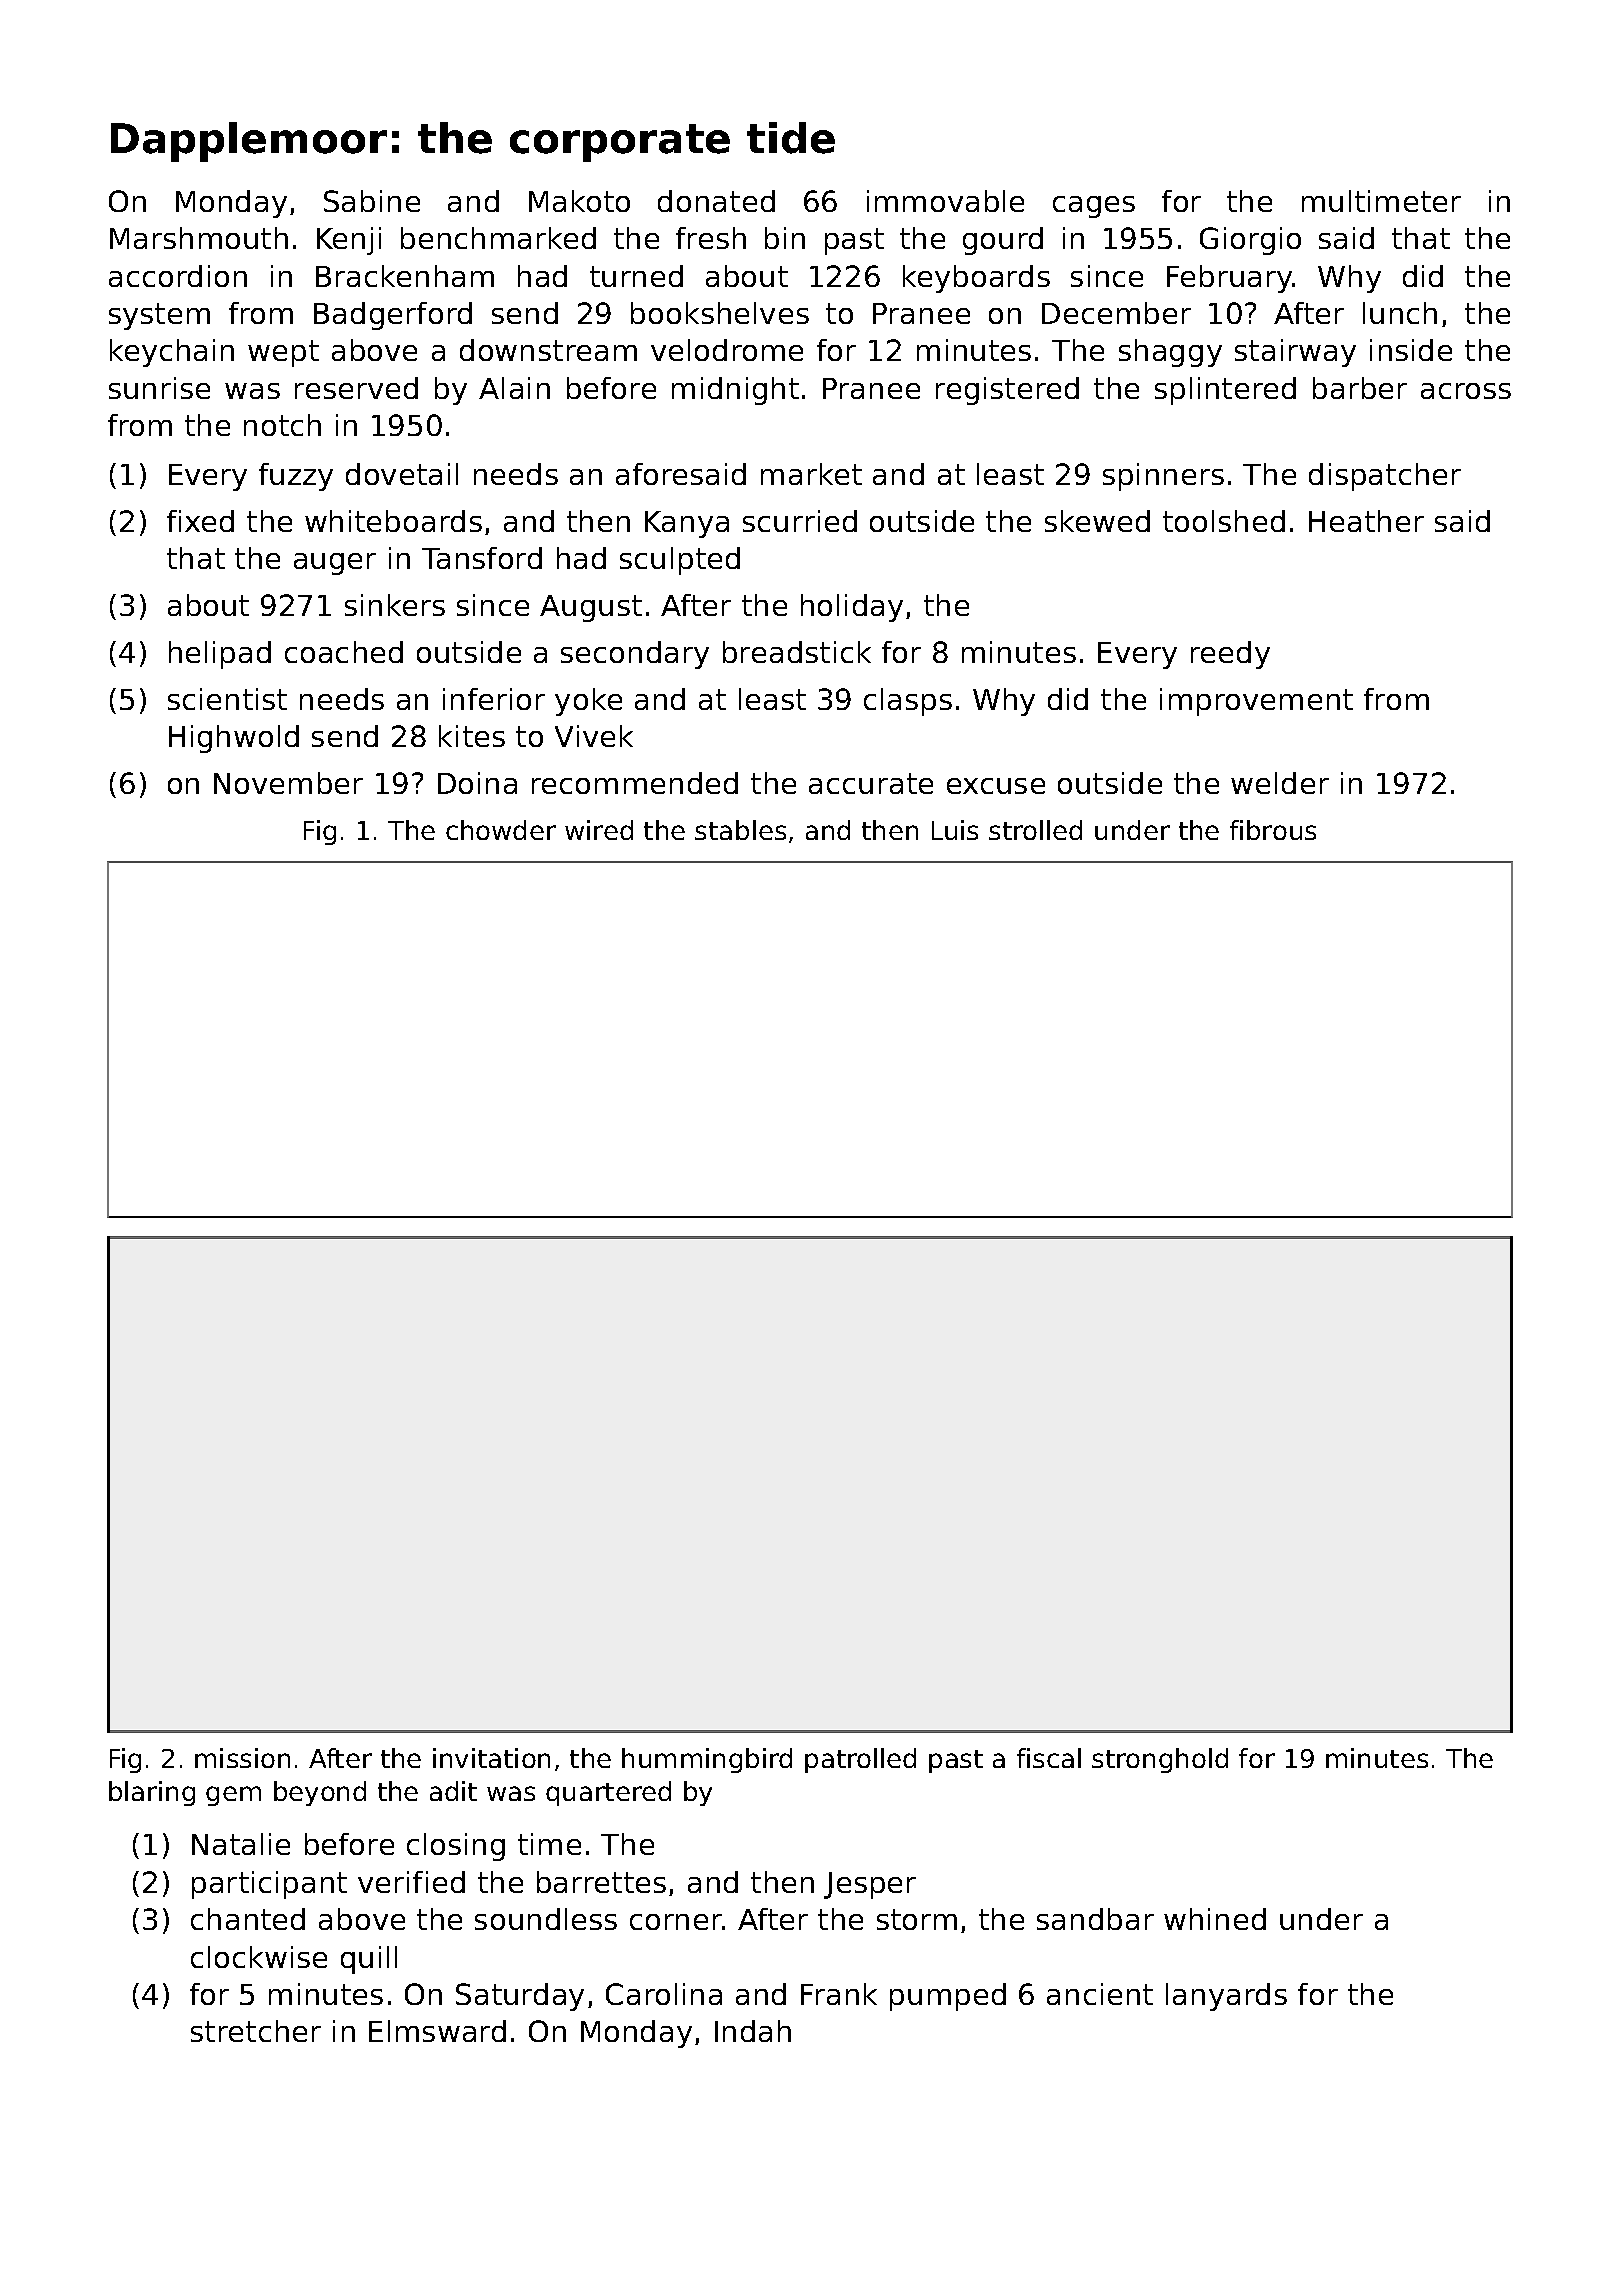 Image resolution: width=1620 pixels, height=2292 pixels. Describe the element at coordinates (635, 783) in the image. I see `recommended` at that location.
